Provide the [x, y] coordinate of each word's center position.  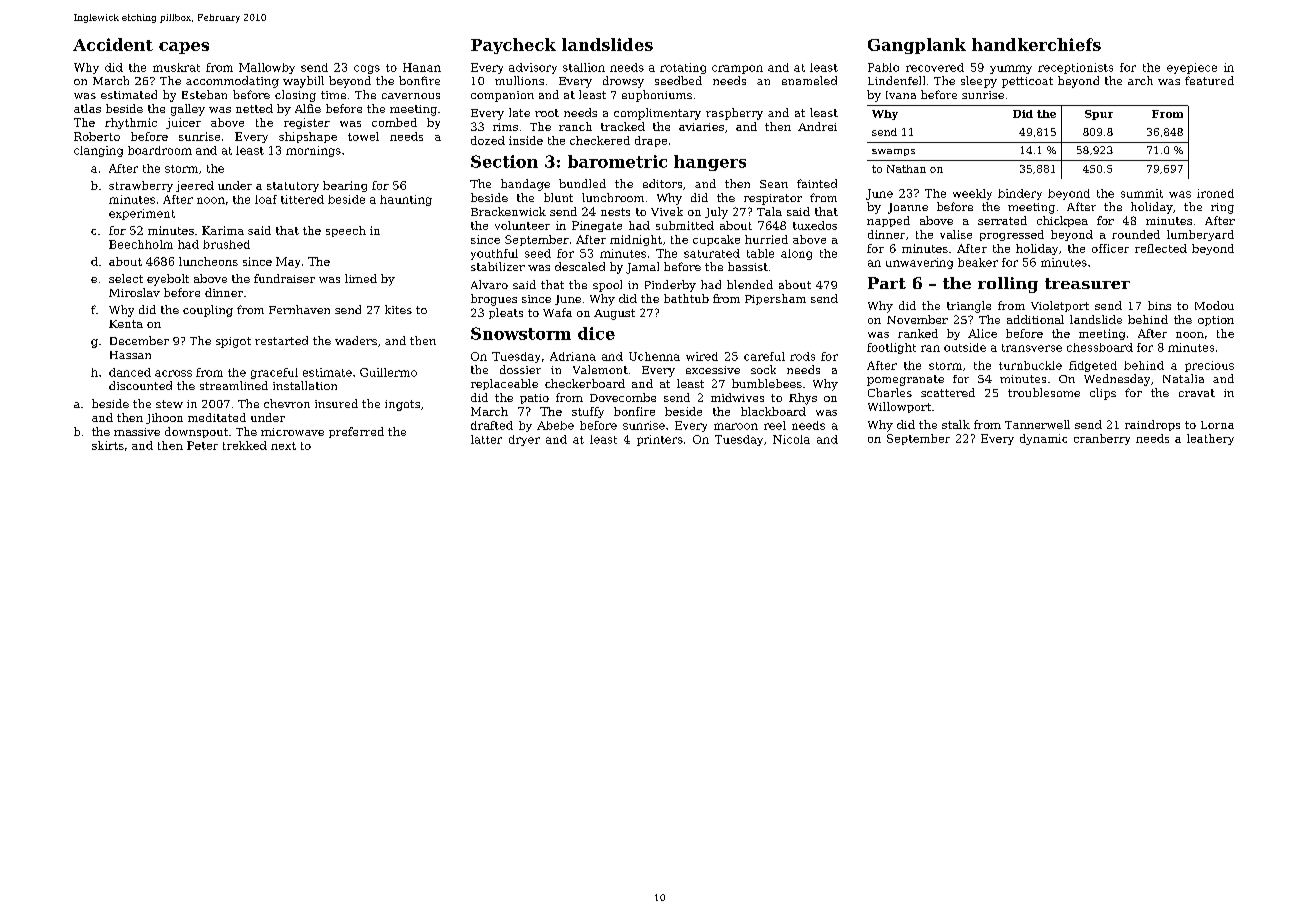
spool [607, 286]
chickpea [1062, 221]
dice [596, 333]
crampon [737, 69]
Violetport [1060, 306]
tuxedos [815, 225]
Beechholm [141, 244]
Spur [1099, 115]
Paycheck [513, 46]
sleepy [979, 82]
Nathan [906, 169]
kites [398, 309]
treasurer [1087, 283]
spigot [233, 342]
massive [137, 432]
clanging [98, 151]
